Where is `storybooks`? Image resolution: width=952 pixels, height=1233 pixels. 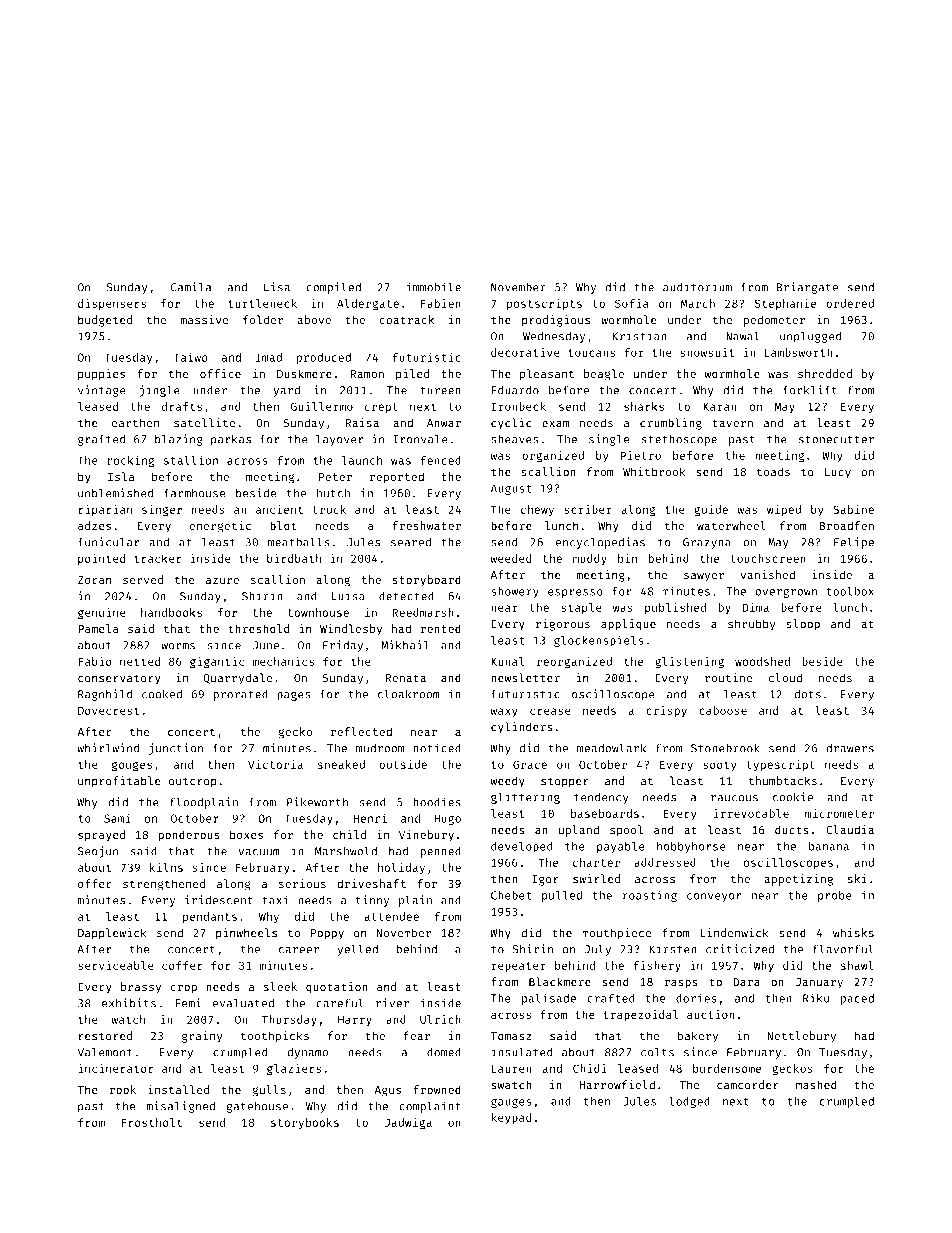
storybooks is located at coordinates (305, 1123).
